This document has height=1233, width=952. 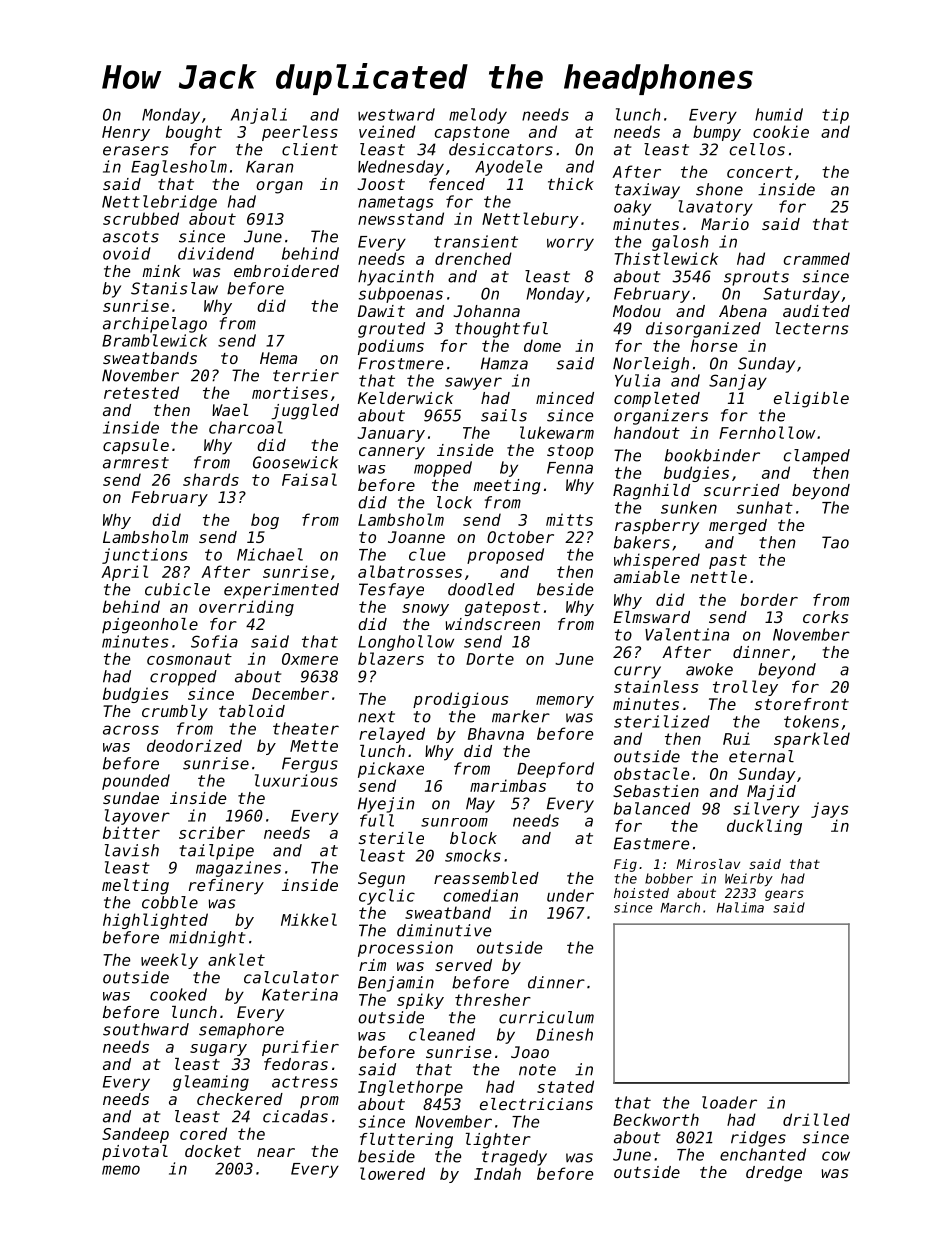 What do you see at coordinates (514, 1158) in the document?
I see `tragedy` at bounding box center [514, 1158].
